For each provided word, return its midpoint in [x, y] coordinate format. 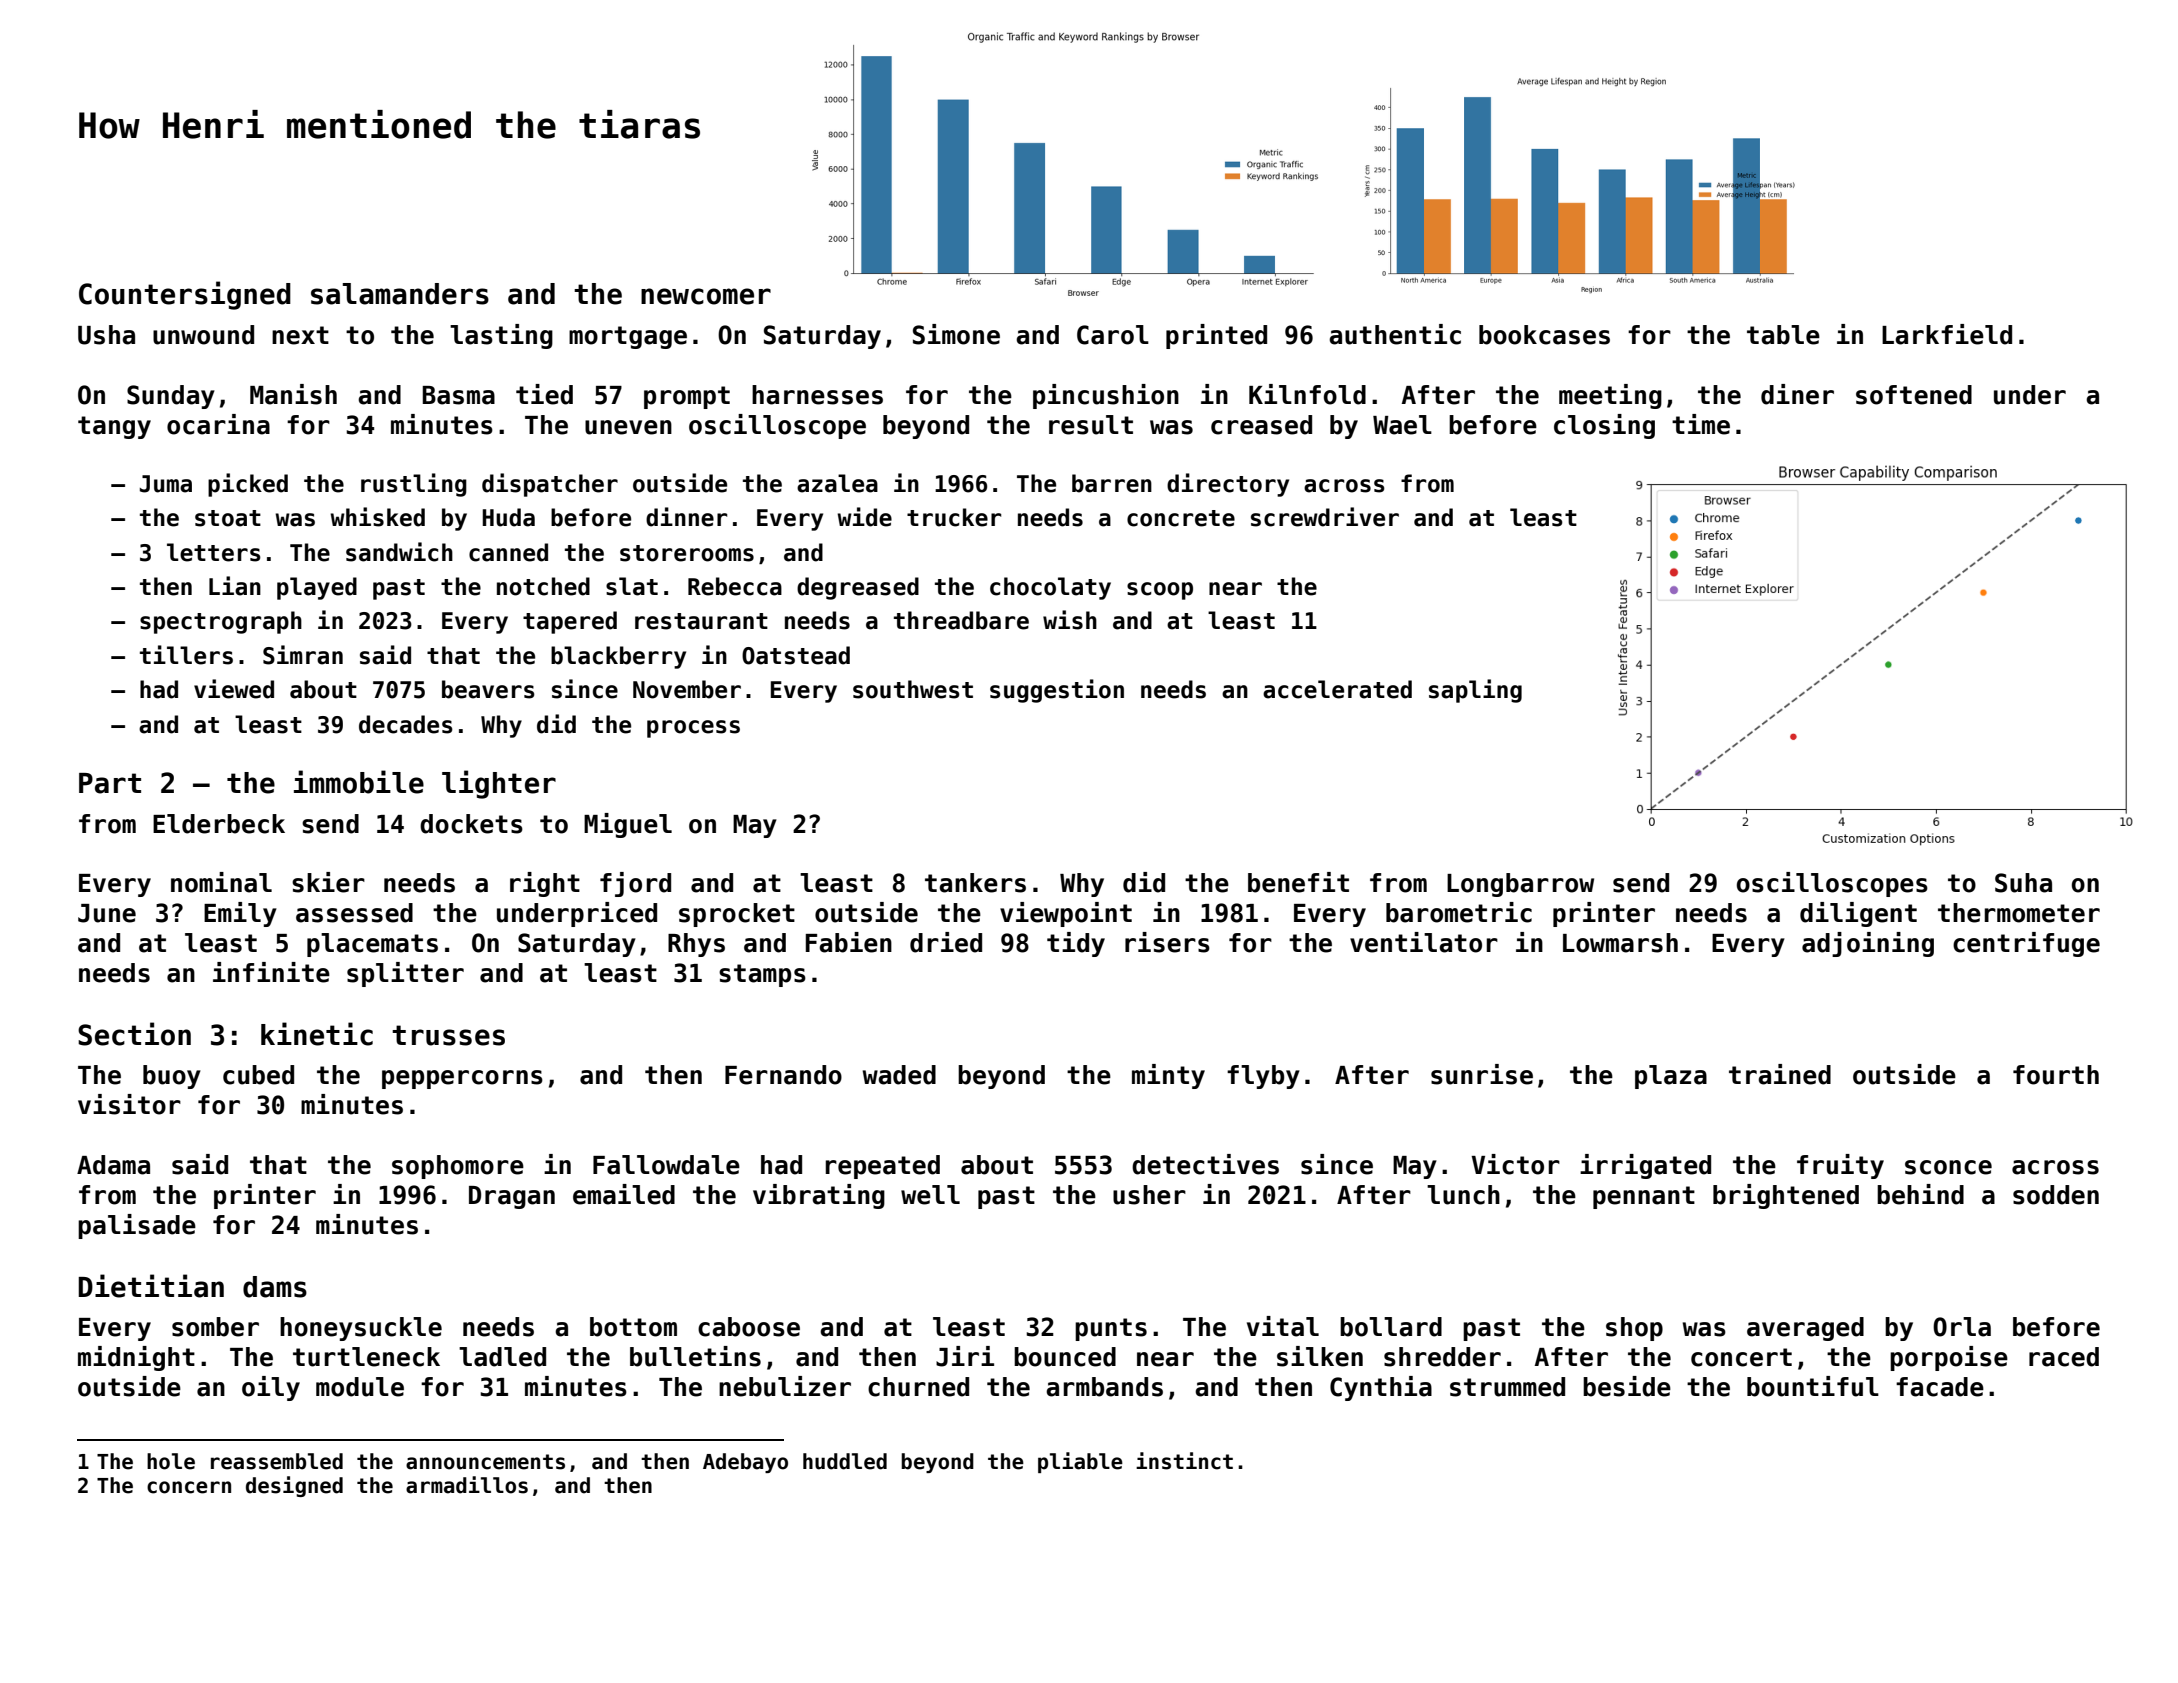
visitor [129, 1104]
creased [1261, 425]
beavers [488, 689]
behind [1920, 1194]
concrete [1181, 518]
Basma [458, 395]
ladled [502, 1357]
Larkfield [1947, 334]
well [930, 1195]
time [1701, 424]
